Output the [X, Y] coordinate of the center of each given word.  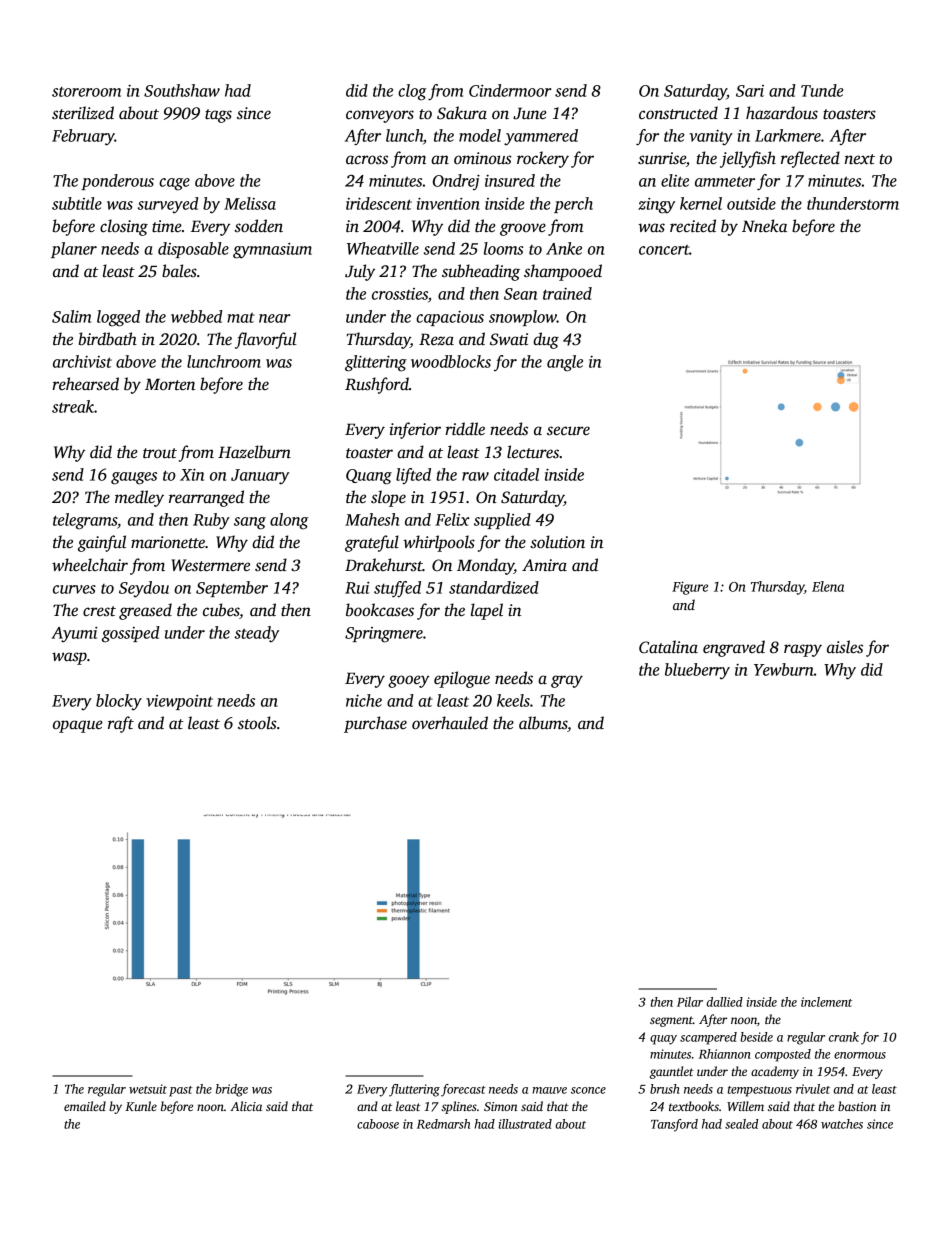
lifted [413, 476]
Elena [828, 586]
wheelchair [90, 564]
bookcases [380, 610]
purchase [375, 724]
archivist [82, 361]
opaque [78, 726]
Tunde [822, 90]
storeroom [86, 92]
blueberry [697, 671]
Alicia [246, 1106]
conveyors [380, 116]
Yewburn [784, 669]
